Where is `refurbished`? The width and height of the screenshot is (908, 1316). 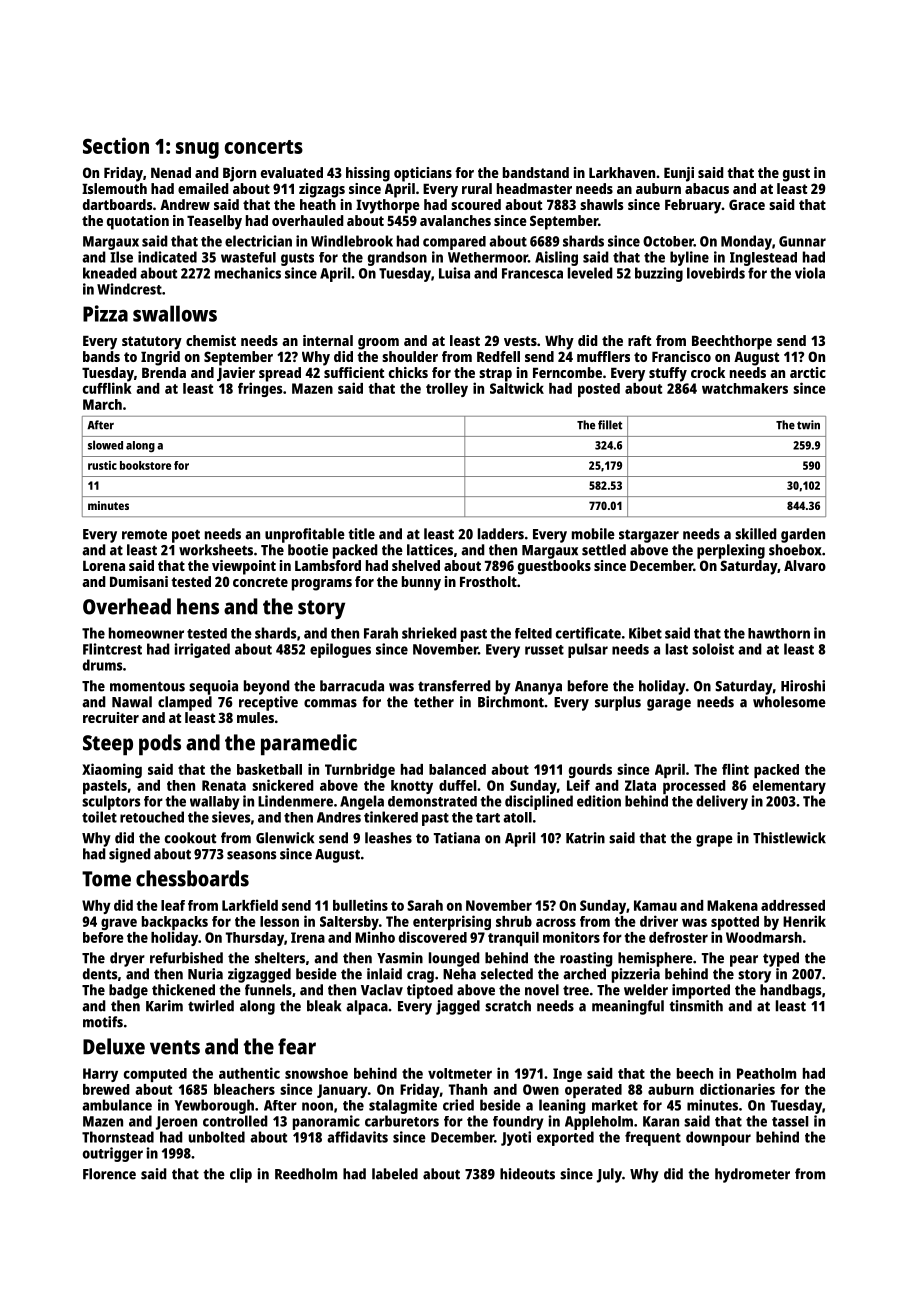
refurbished is located at coordinates (186, 958).
